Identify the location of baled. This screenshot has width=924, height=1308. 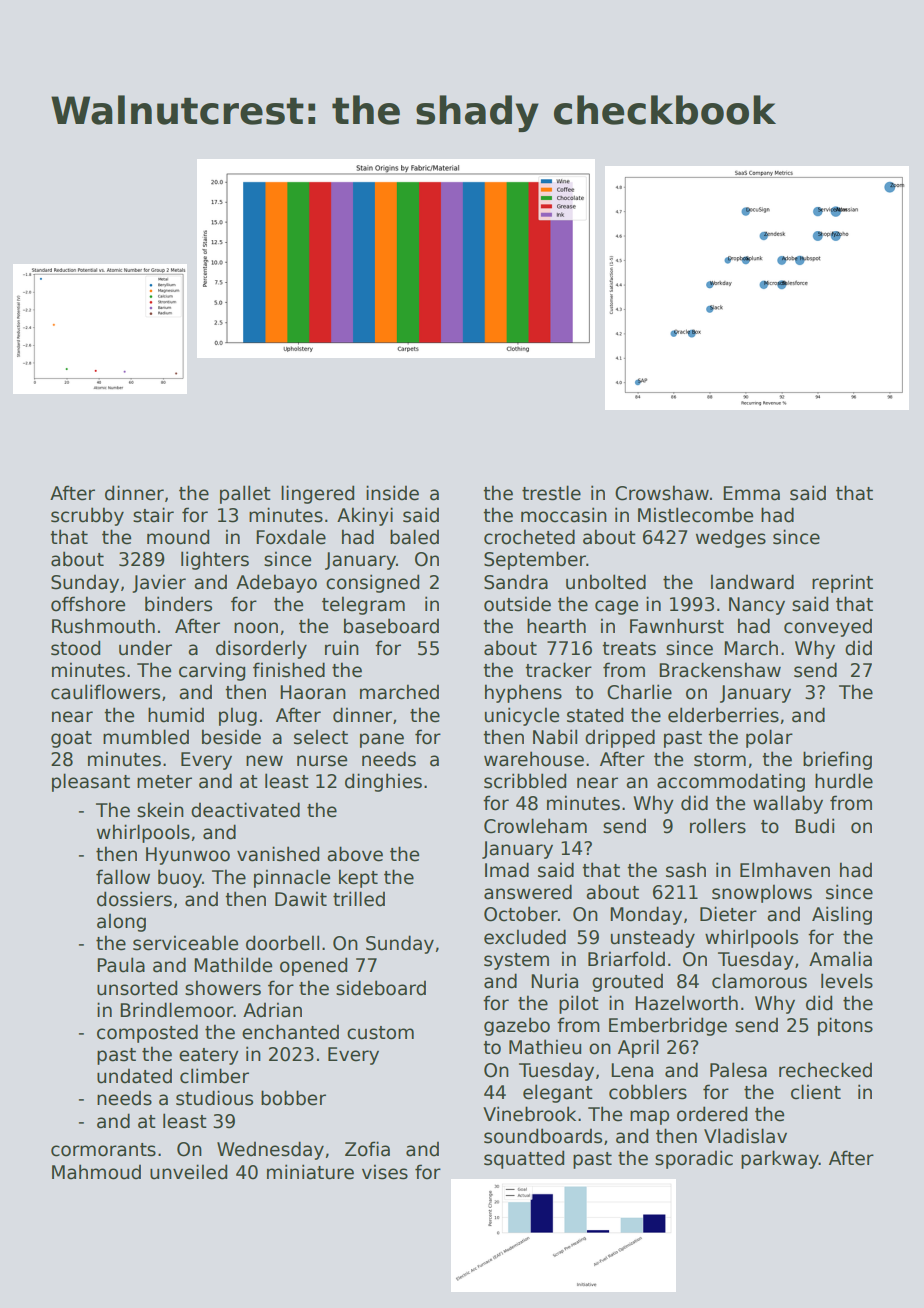
(414, 537).
